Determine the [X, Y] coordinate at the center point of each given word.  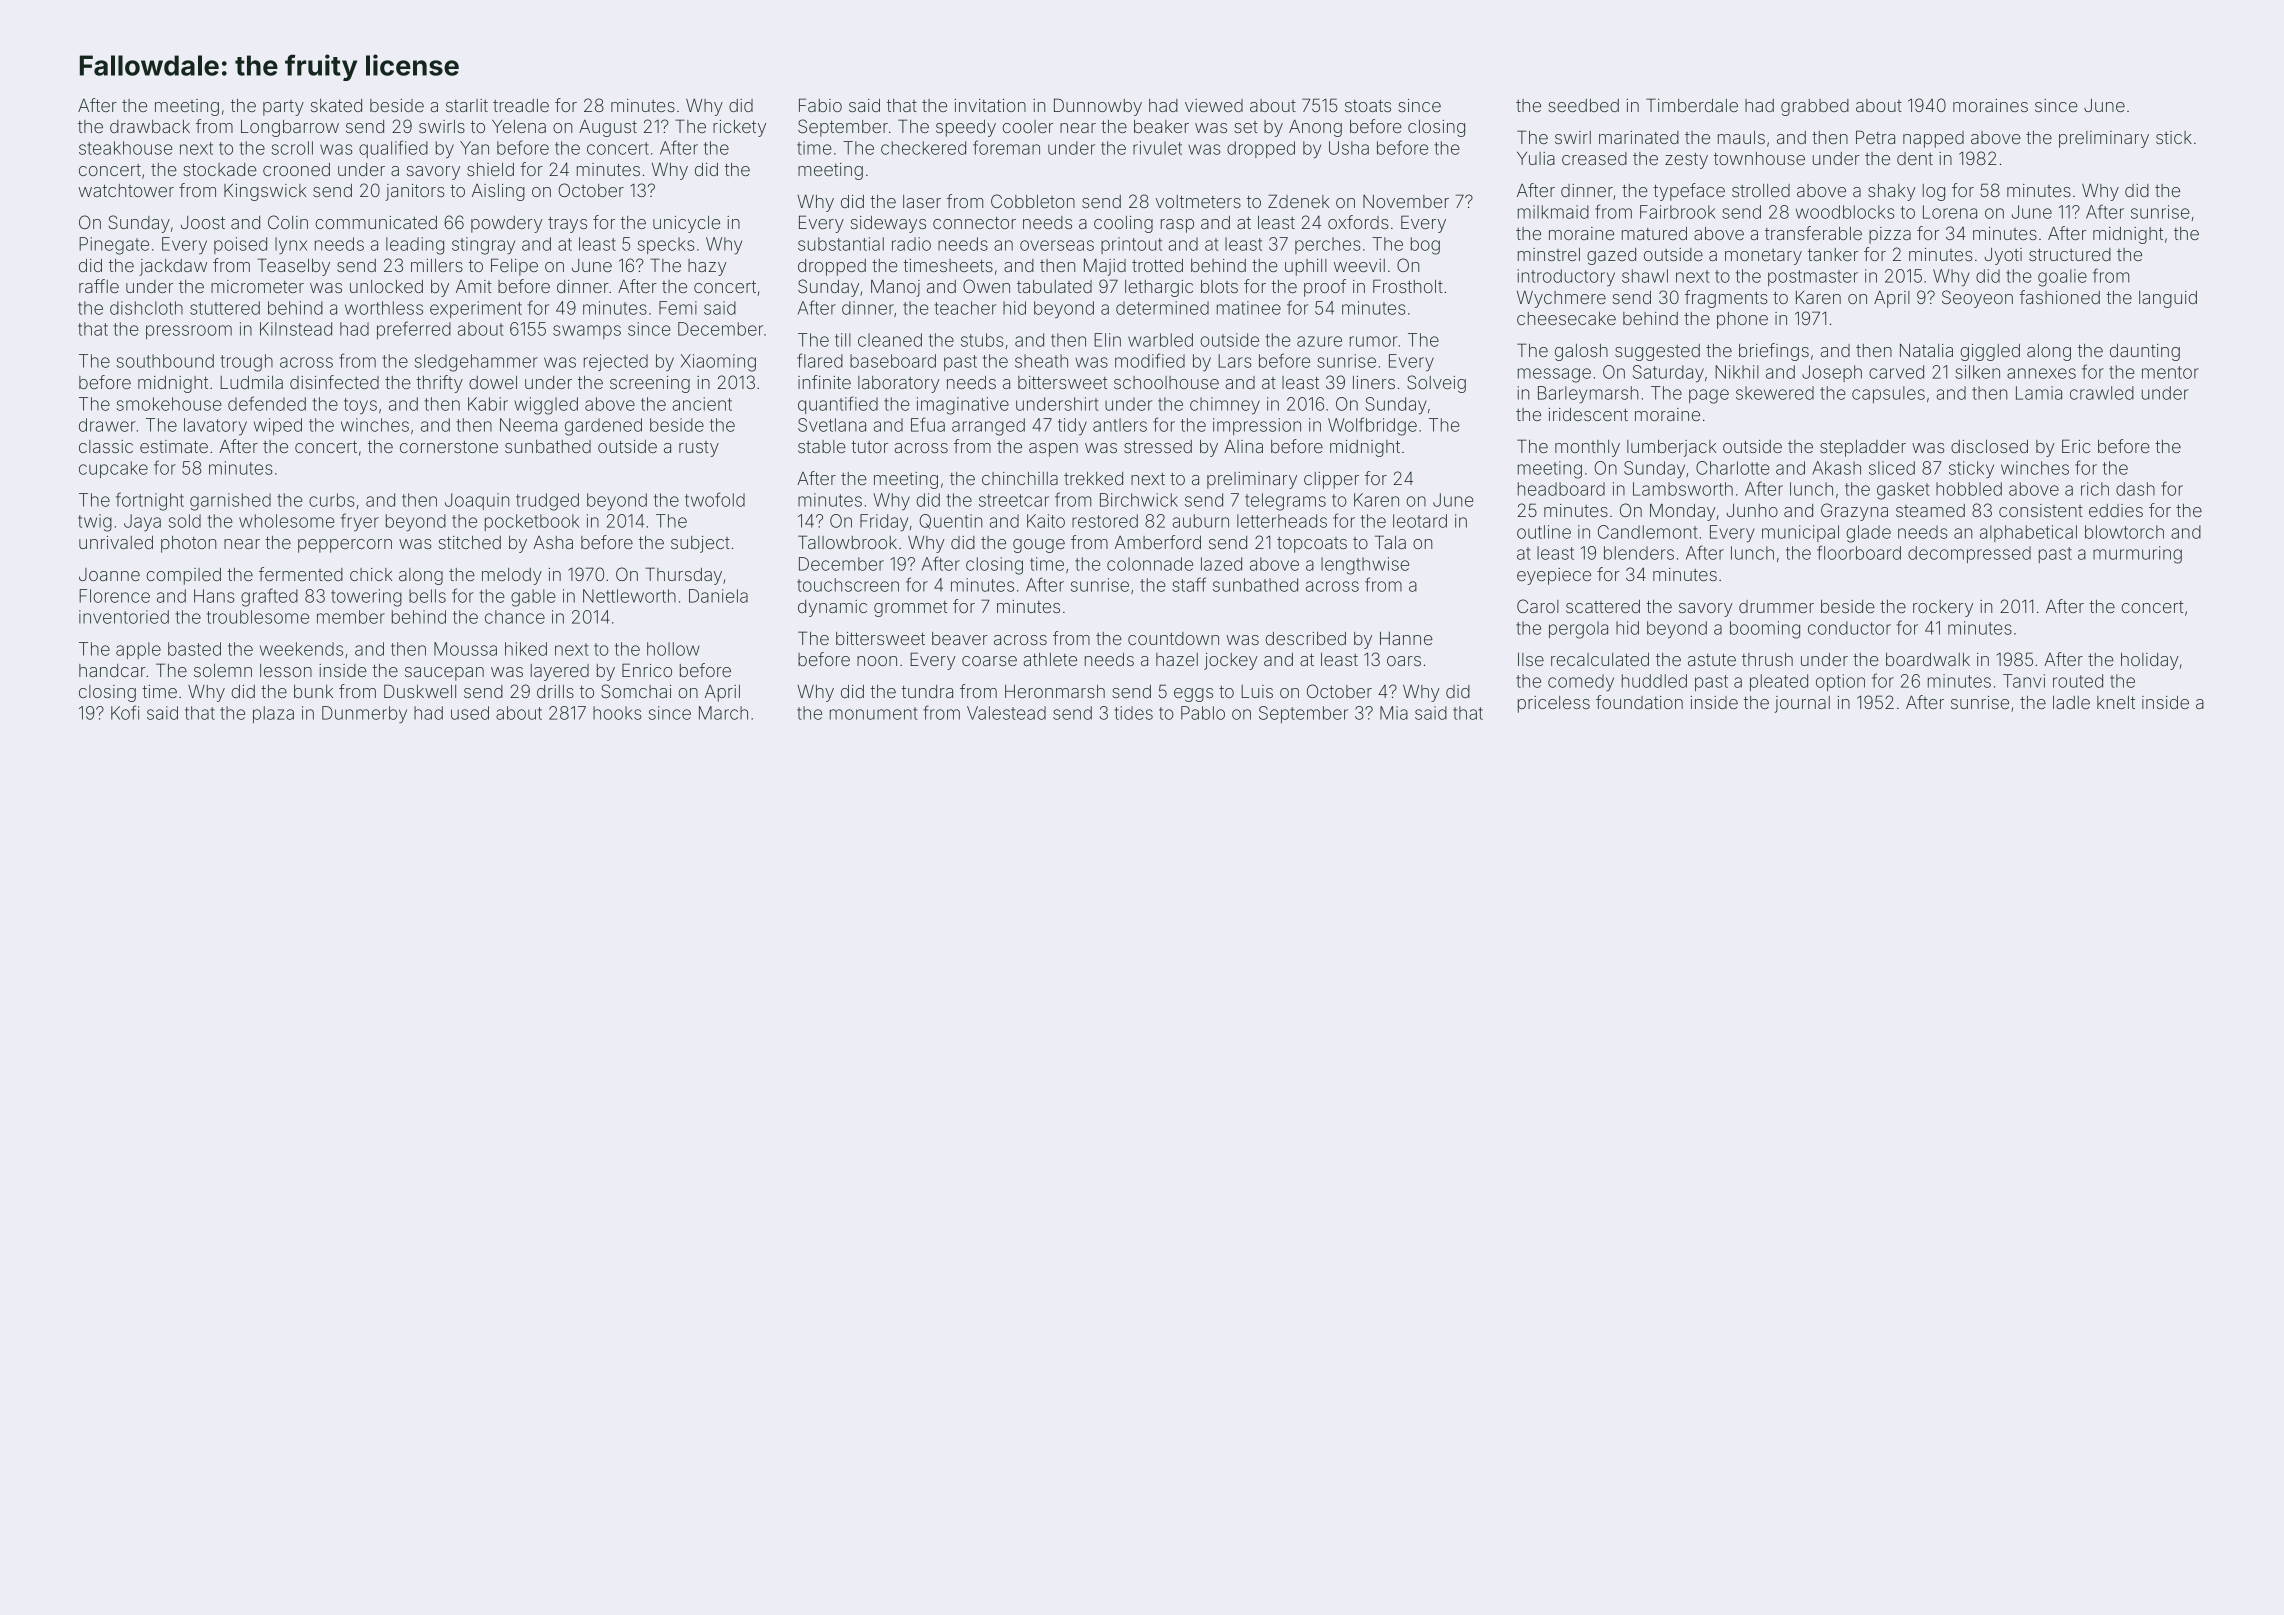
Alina [1243, 446]
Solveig [1436, 384]
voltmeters [1198, 201]
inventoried [124, 617]
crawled [2102, 393]
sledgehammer [476, 363]
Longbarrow [290, 128]
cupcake [113, 469]
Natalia [1926, 350]
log [1934, 192]
